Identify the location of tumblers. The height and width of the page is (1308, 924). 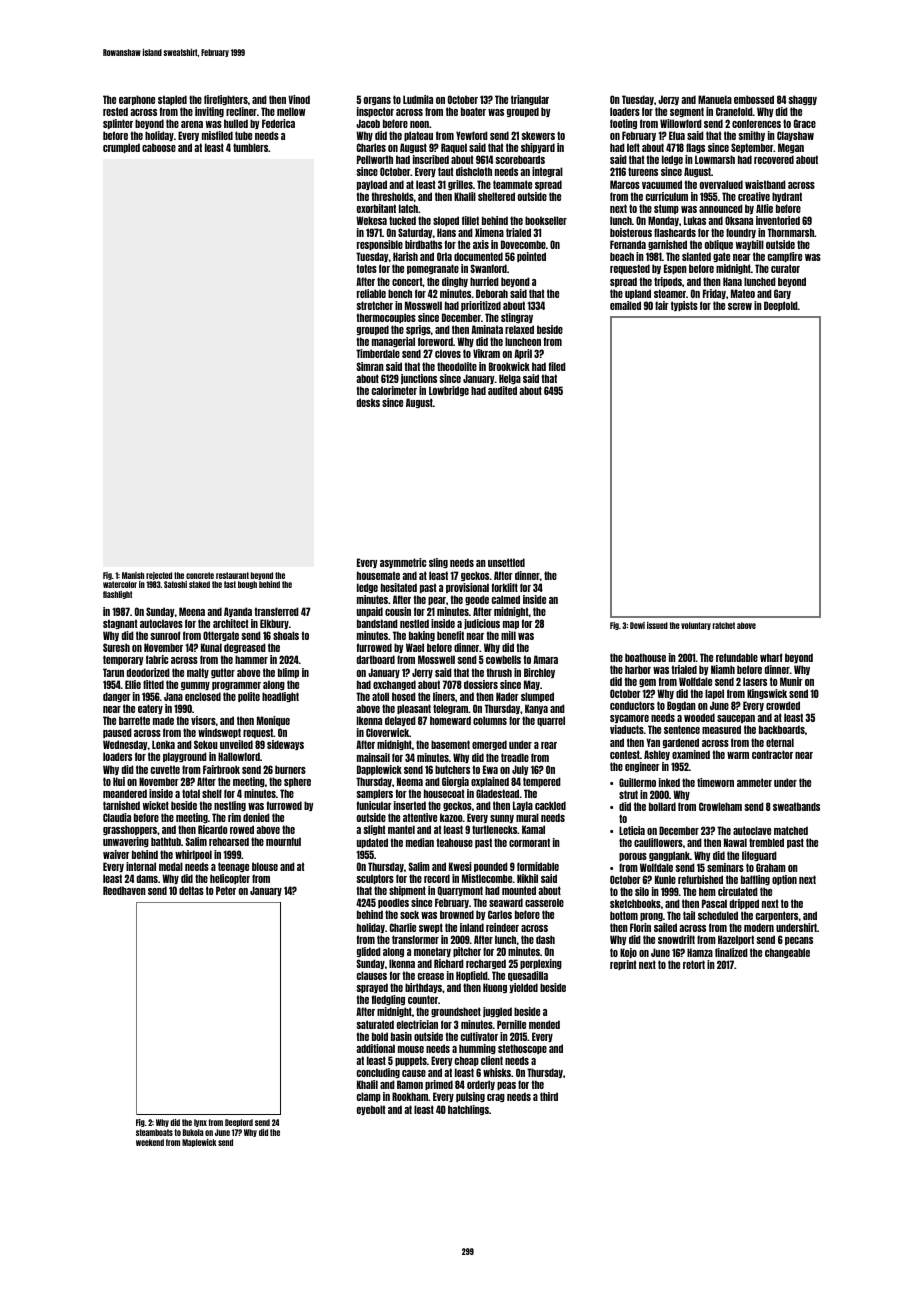
(250, 147).
